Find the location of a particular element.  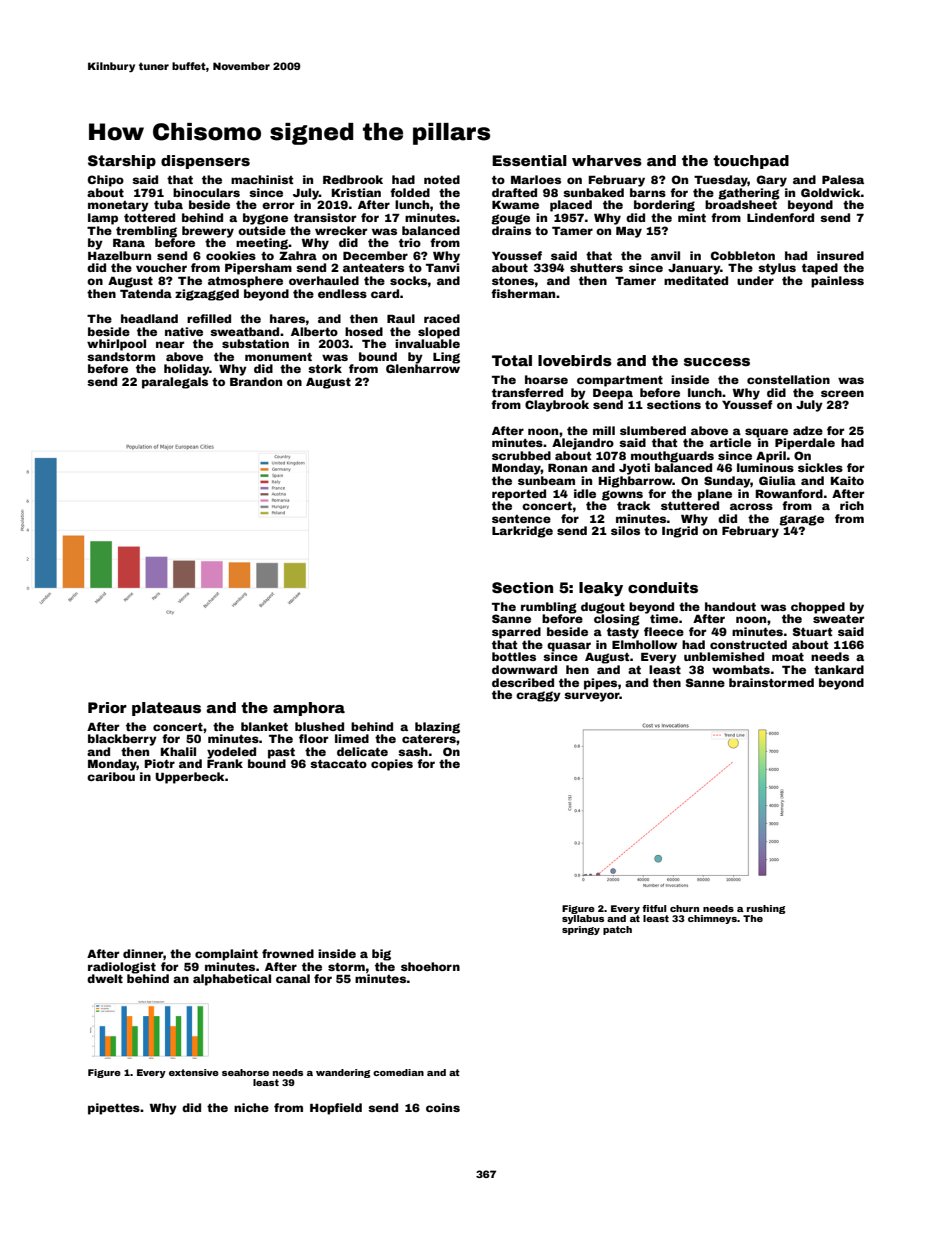

Palesa is located at coordinates (843, 179).
